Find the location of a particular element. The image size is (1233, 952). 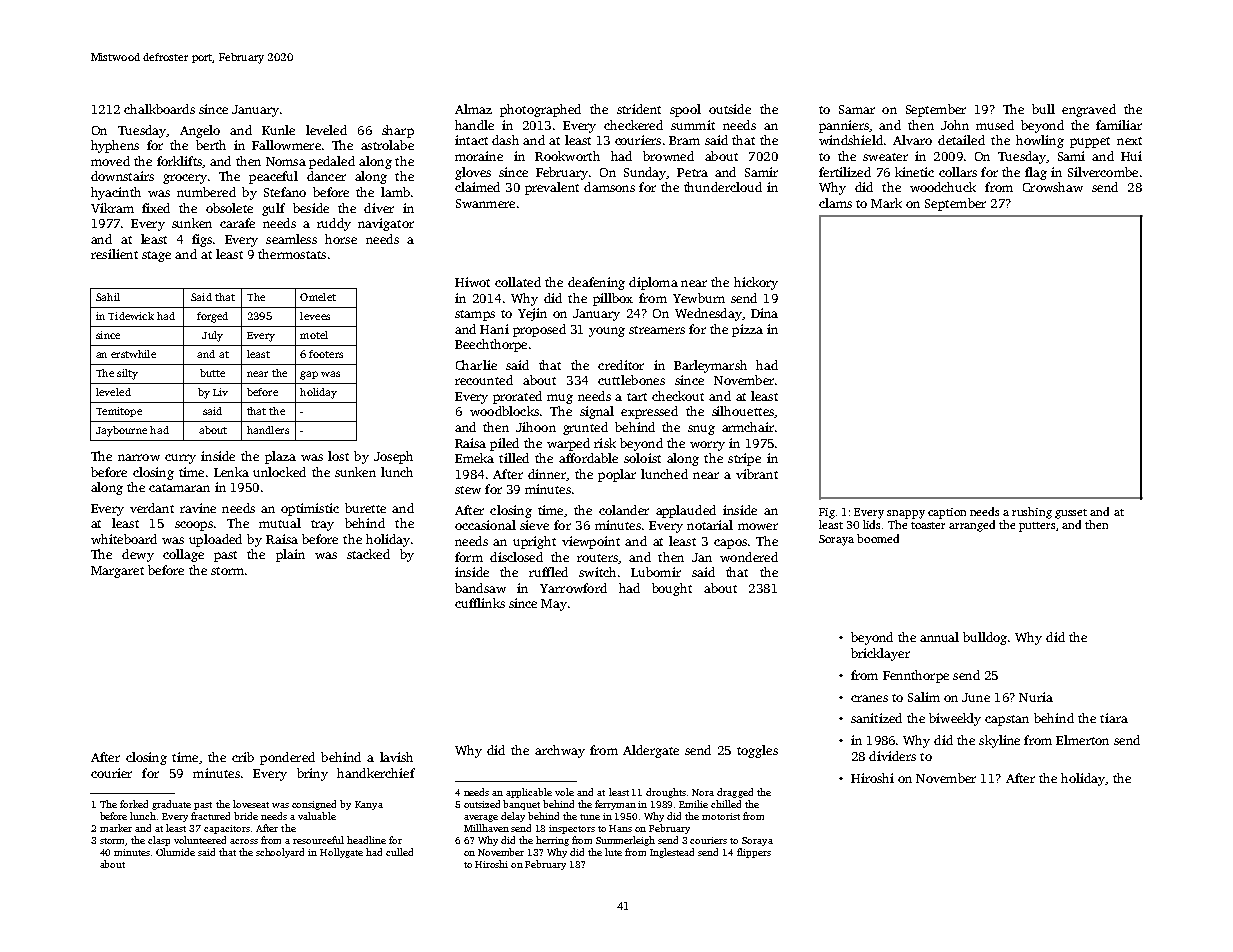

toggles is located at coordinates (757, 751).
